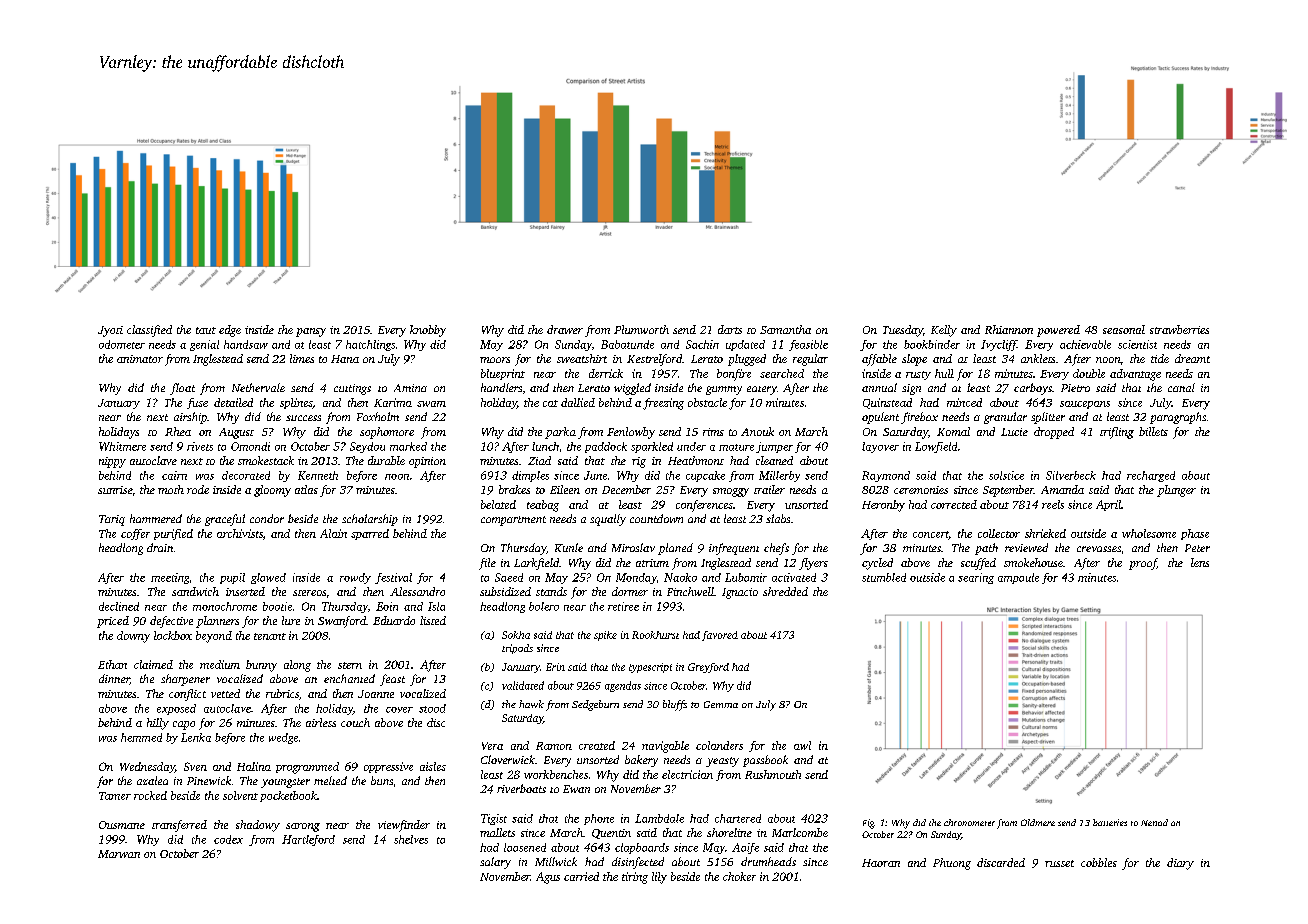 The width and height of the image is (1308, 924). What do you see at coordinates (122, 825) in the image?
I see `Ousmane` at bounding box center [122, 825].
